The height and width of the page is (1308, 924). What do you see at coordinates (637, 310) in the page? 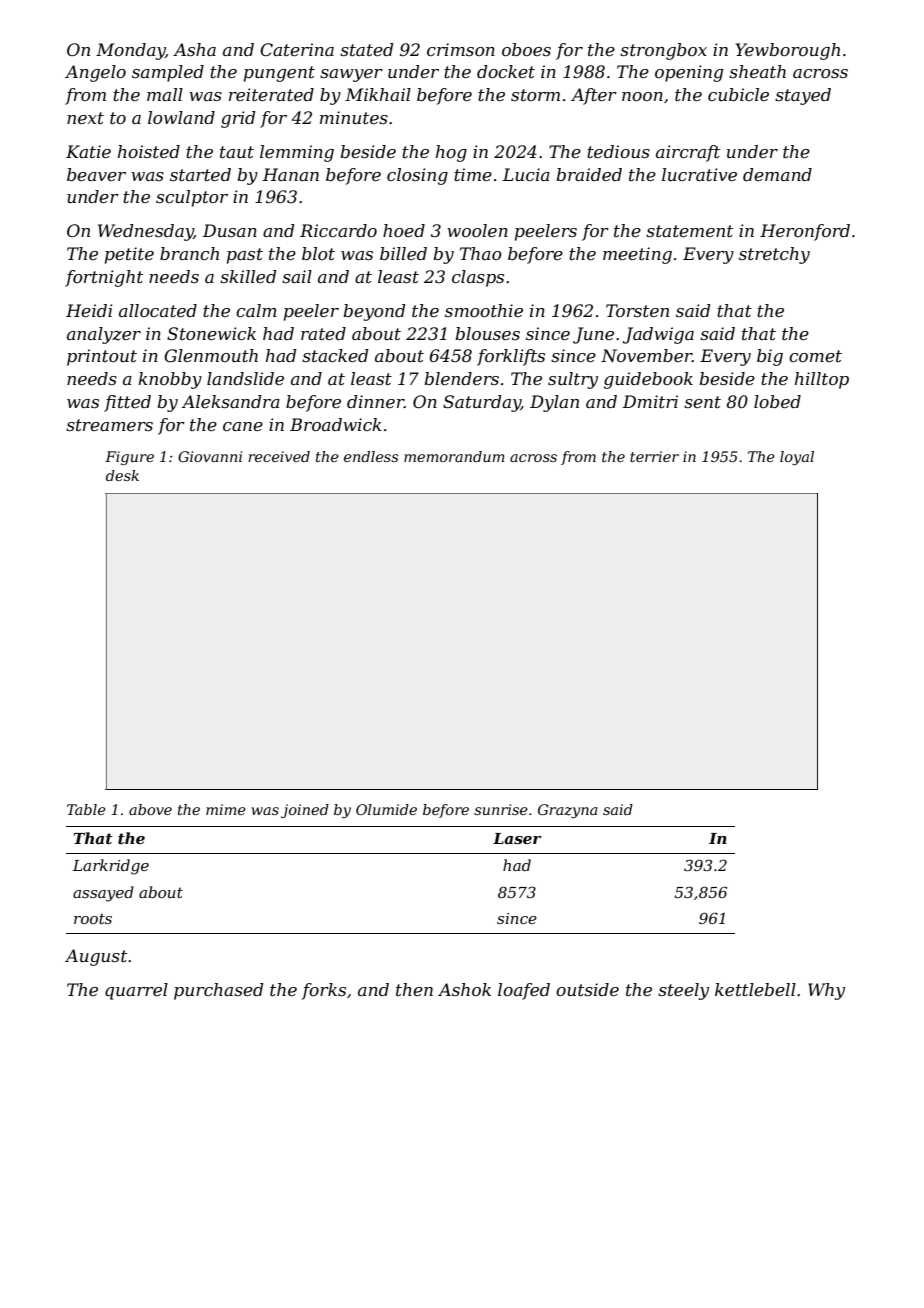
I see `Torsten` at bounding box center [637, 310].
